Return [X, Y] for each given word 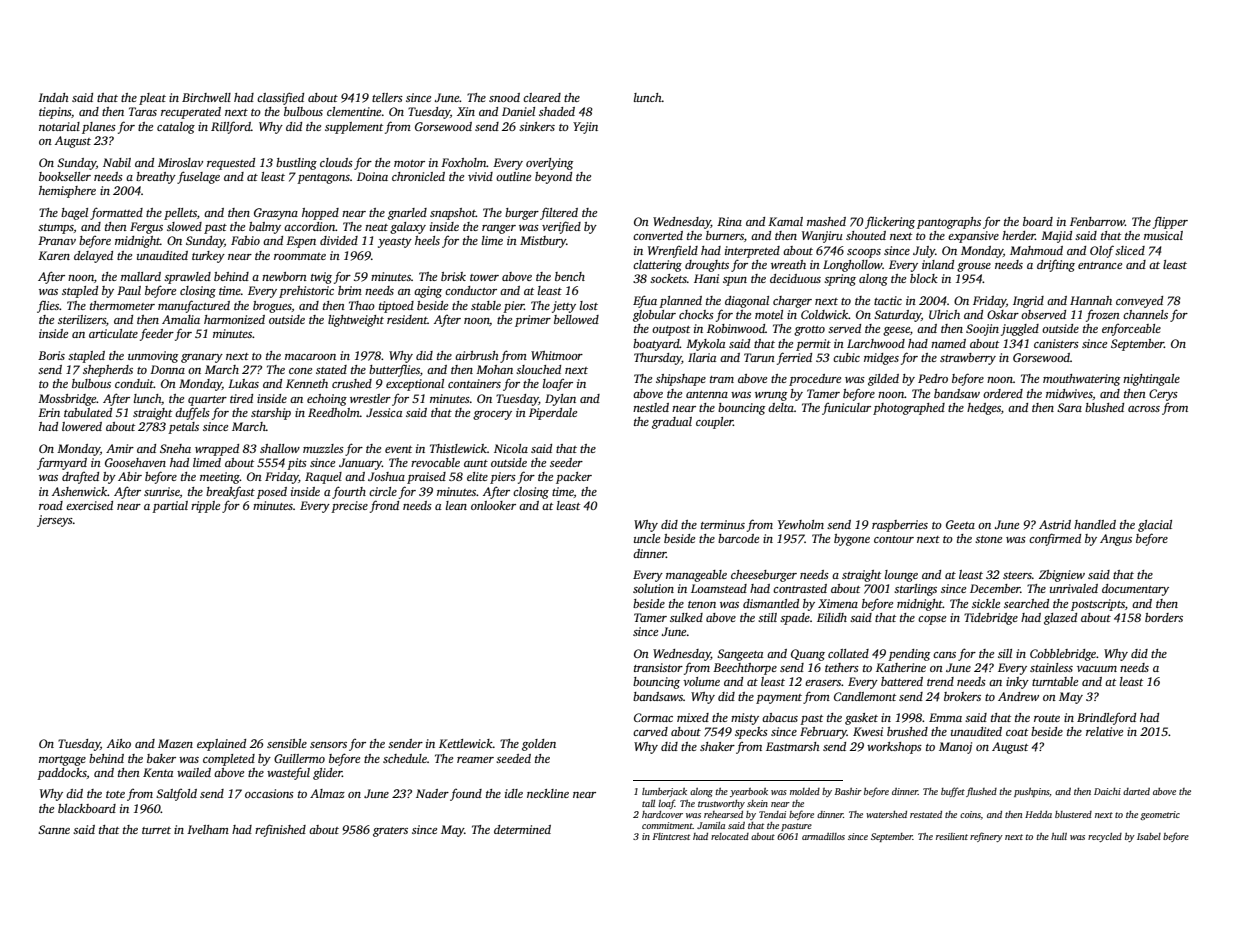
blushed [1104, 407]
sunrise [162, 491]
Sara [1069, 407]
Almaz [327, 793]
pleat [152, 99]
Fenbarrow [1097, 221]
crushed [352, 383]
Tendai [772, 814]
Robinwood [736, 328]
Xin [466, 111]
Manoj [955, 748]
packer [574, 478]
